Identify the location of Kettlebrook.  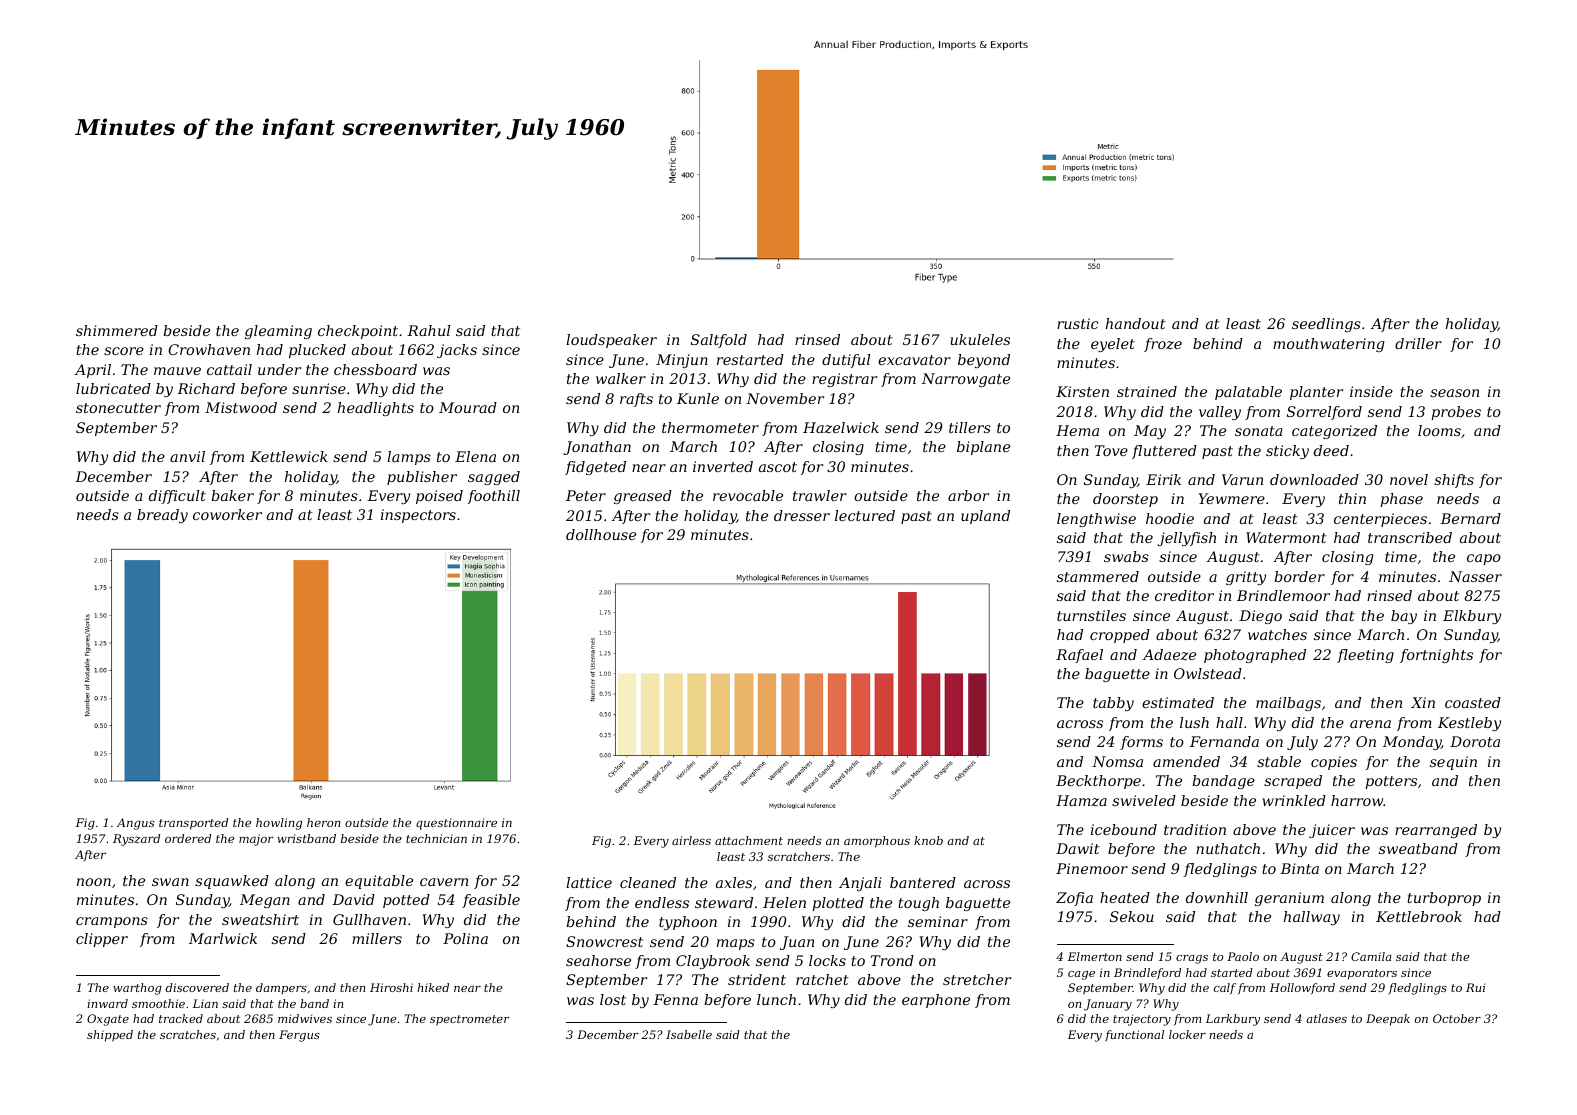
(1419, 916).
